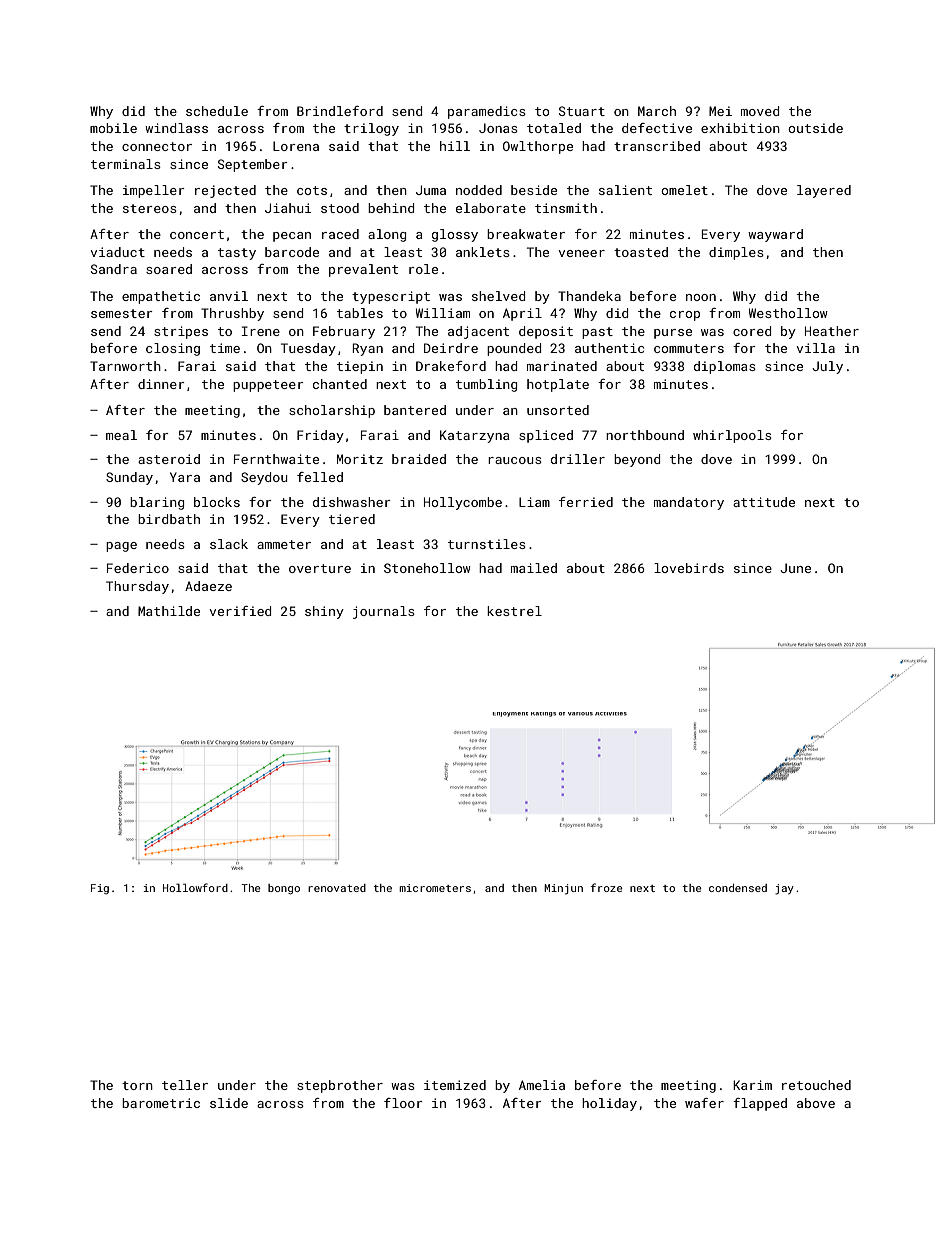 The width and height of the document is (952, 1233). Describe the element at coordinates (689, 568) in the document. I see `lovebirds` at that location.
